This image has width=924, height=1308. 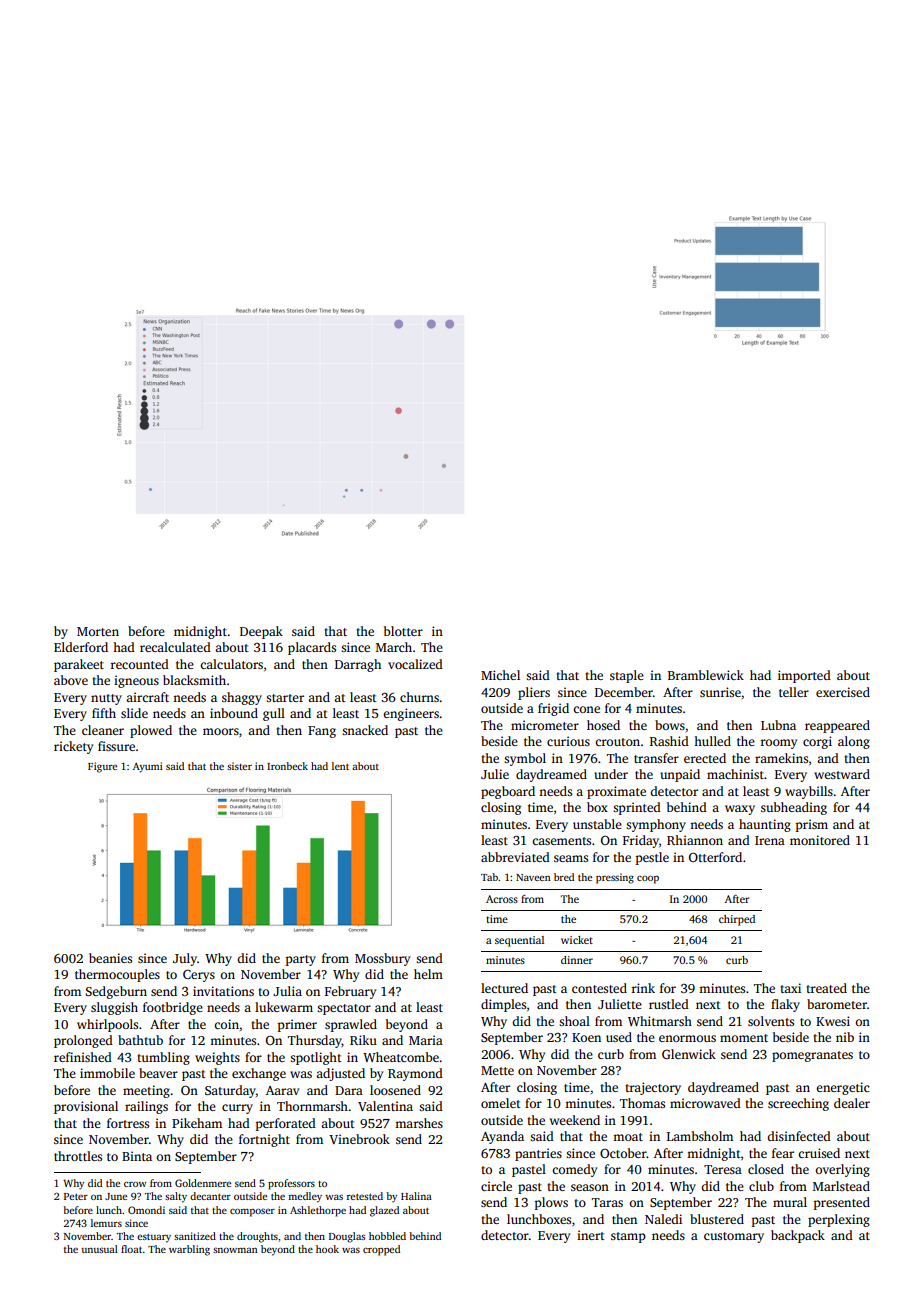 I want to click on wicket, so click(x=577, y=940).
